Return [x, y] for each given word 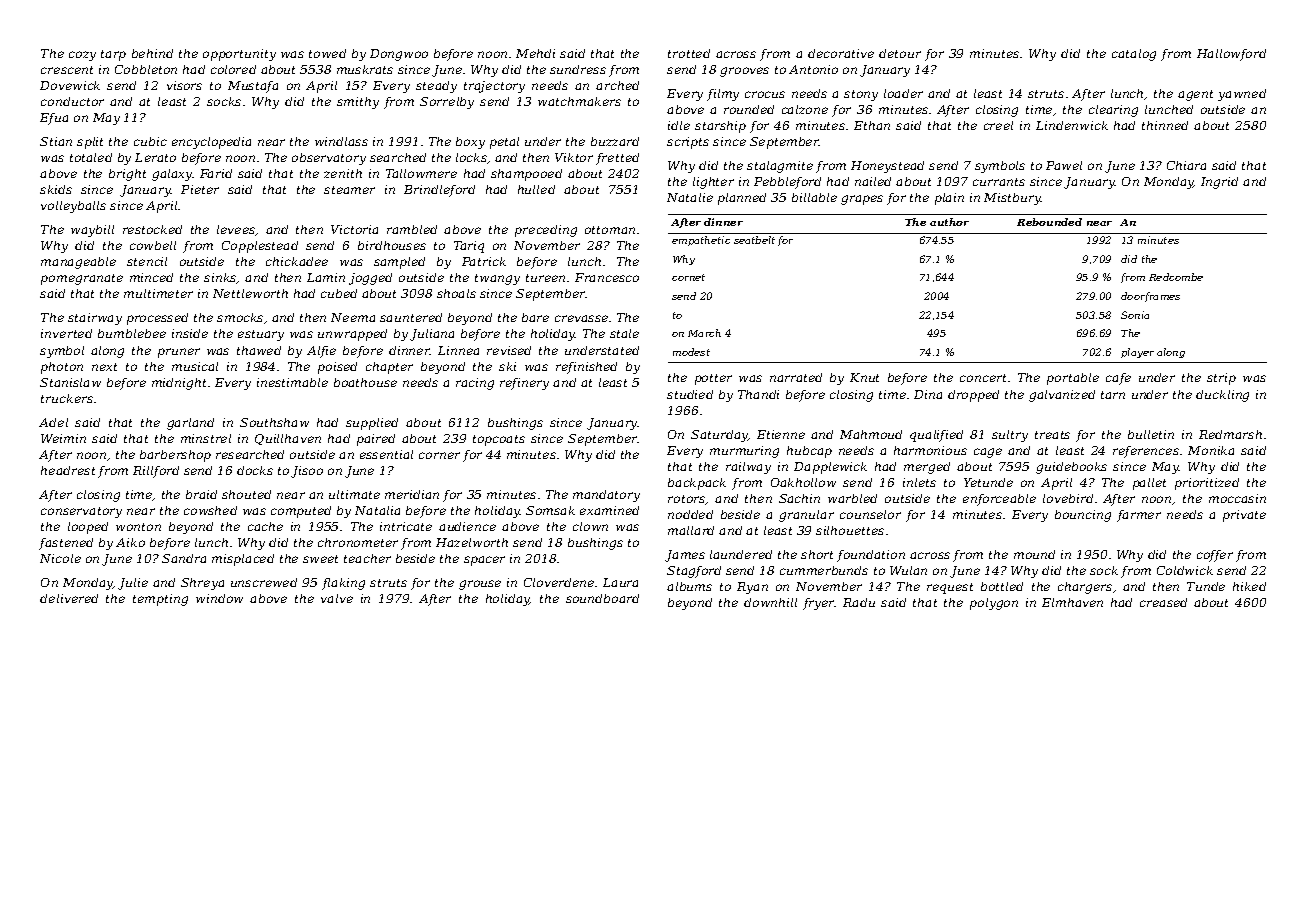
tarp [113, 55]
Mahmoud [871, 434]
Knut [864, 377]
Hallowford [1231, 55]
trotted [689, 53]
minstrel [206, 438]
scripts [688, 143]
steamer [349, 190]
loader [903, 93]
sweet [320, 559]
